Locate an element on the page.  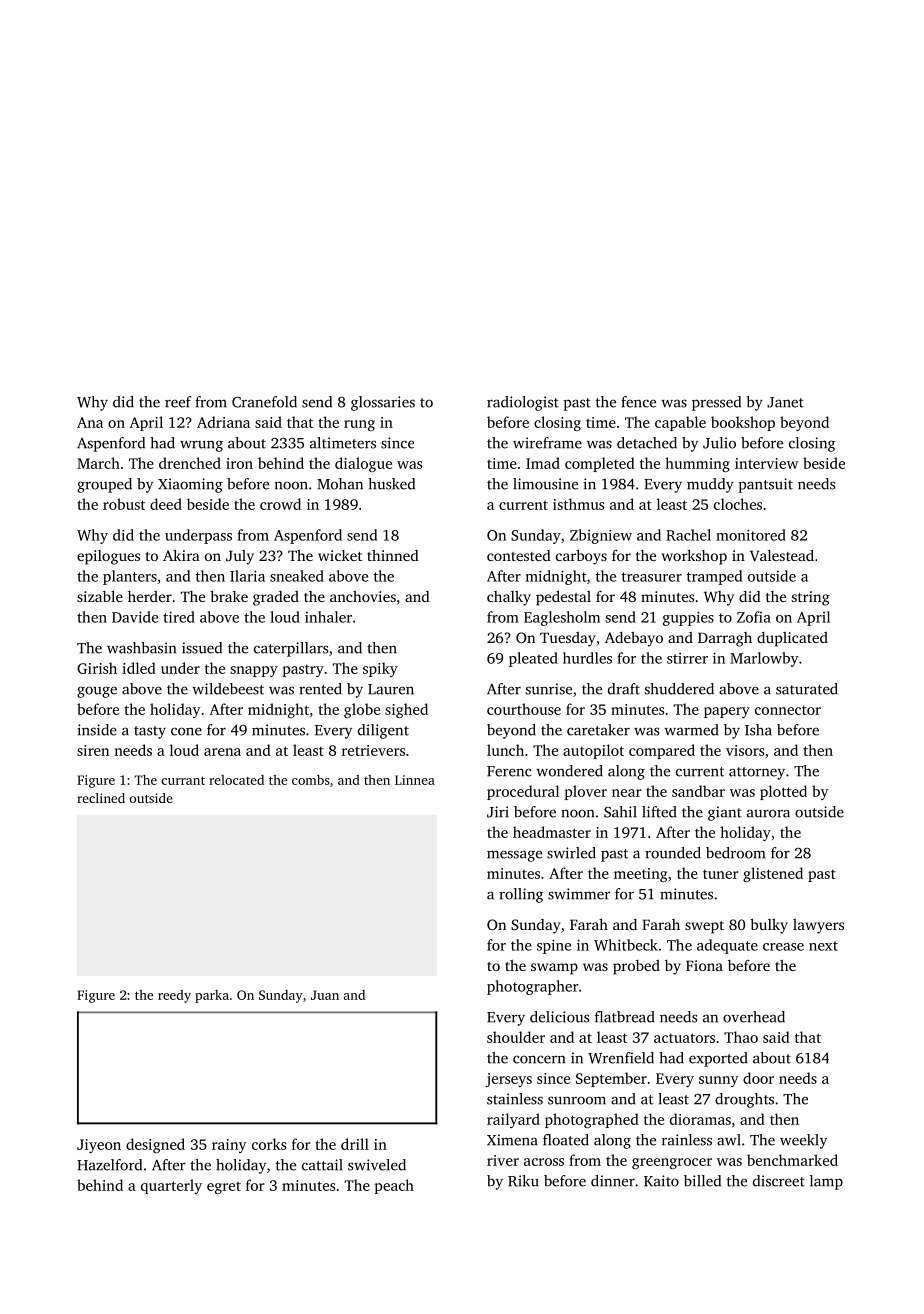
quarterly is located at coordinates (171, 1186).
